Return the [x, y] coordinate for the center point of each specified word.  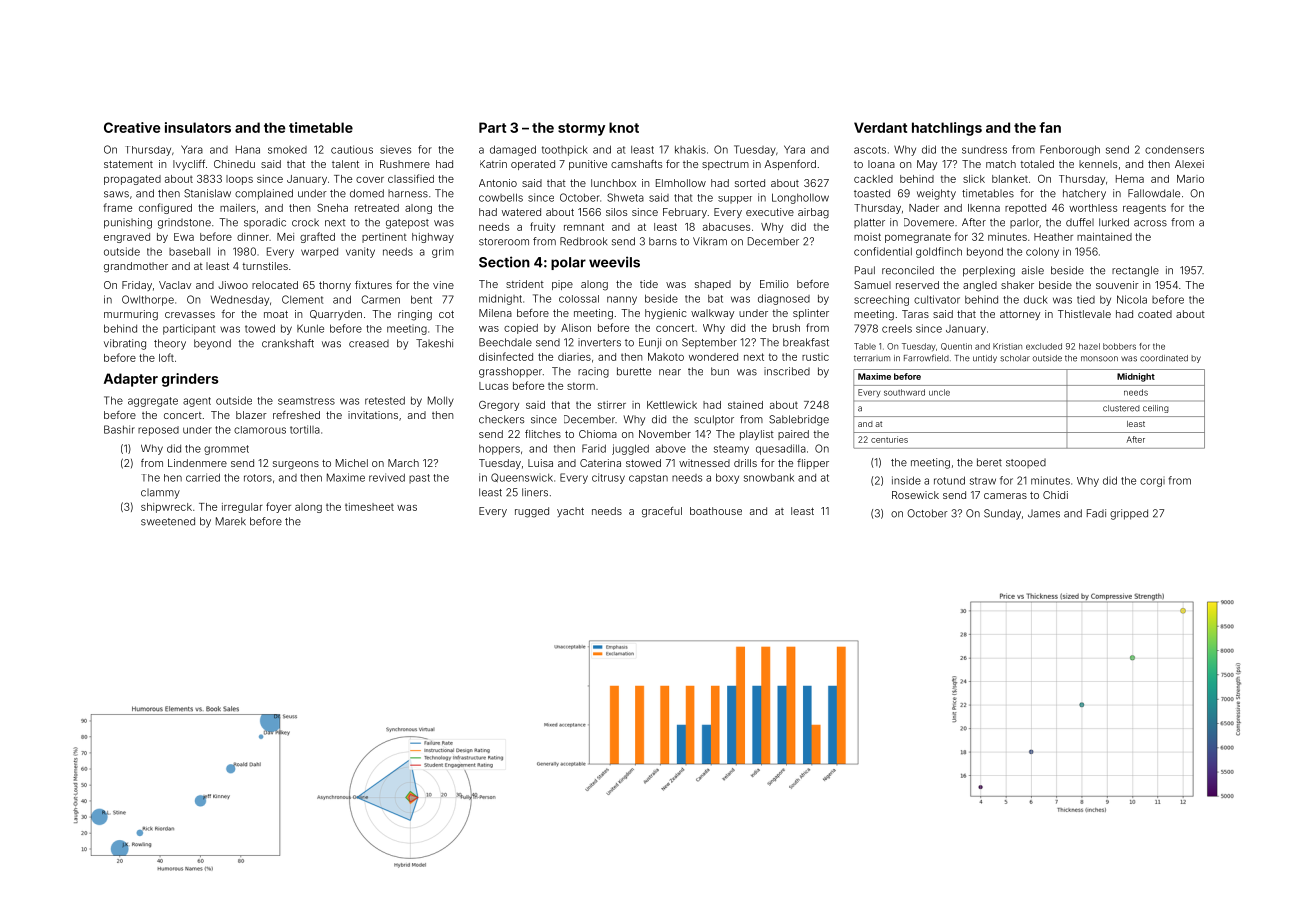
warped [319, 253]
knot [624, 127]
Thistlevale [1084, 314]
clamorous [260, 430]
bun [720, 371]
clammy [160, 494]
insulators [198, 127]
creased [369, 343]
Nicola [1132, 299]
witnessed [704, 463]
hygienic [665, 314]
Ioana [881, 164]
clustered [1121, 408]
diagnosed [784, 299]
